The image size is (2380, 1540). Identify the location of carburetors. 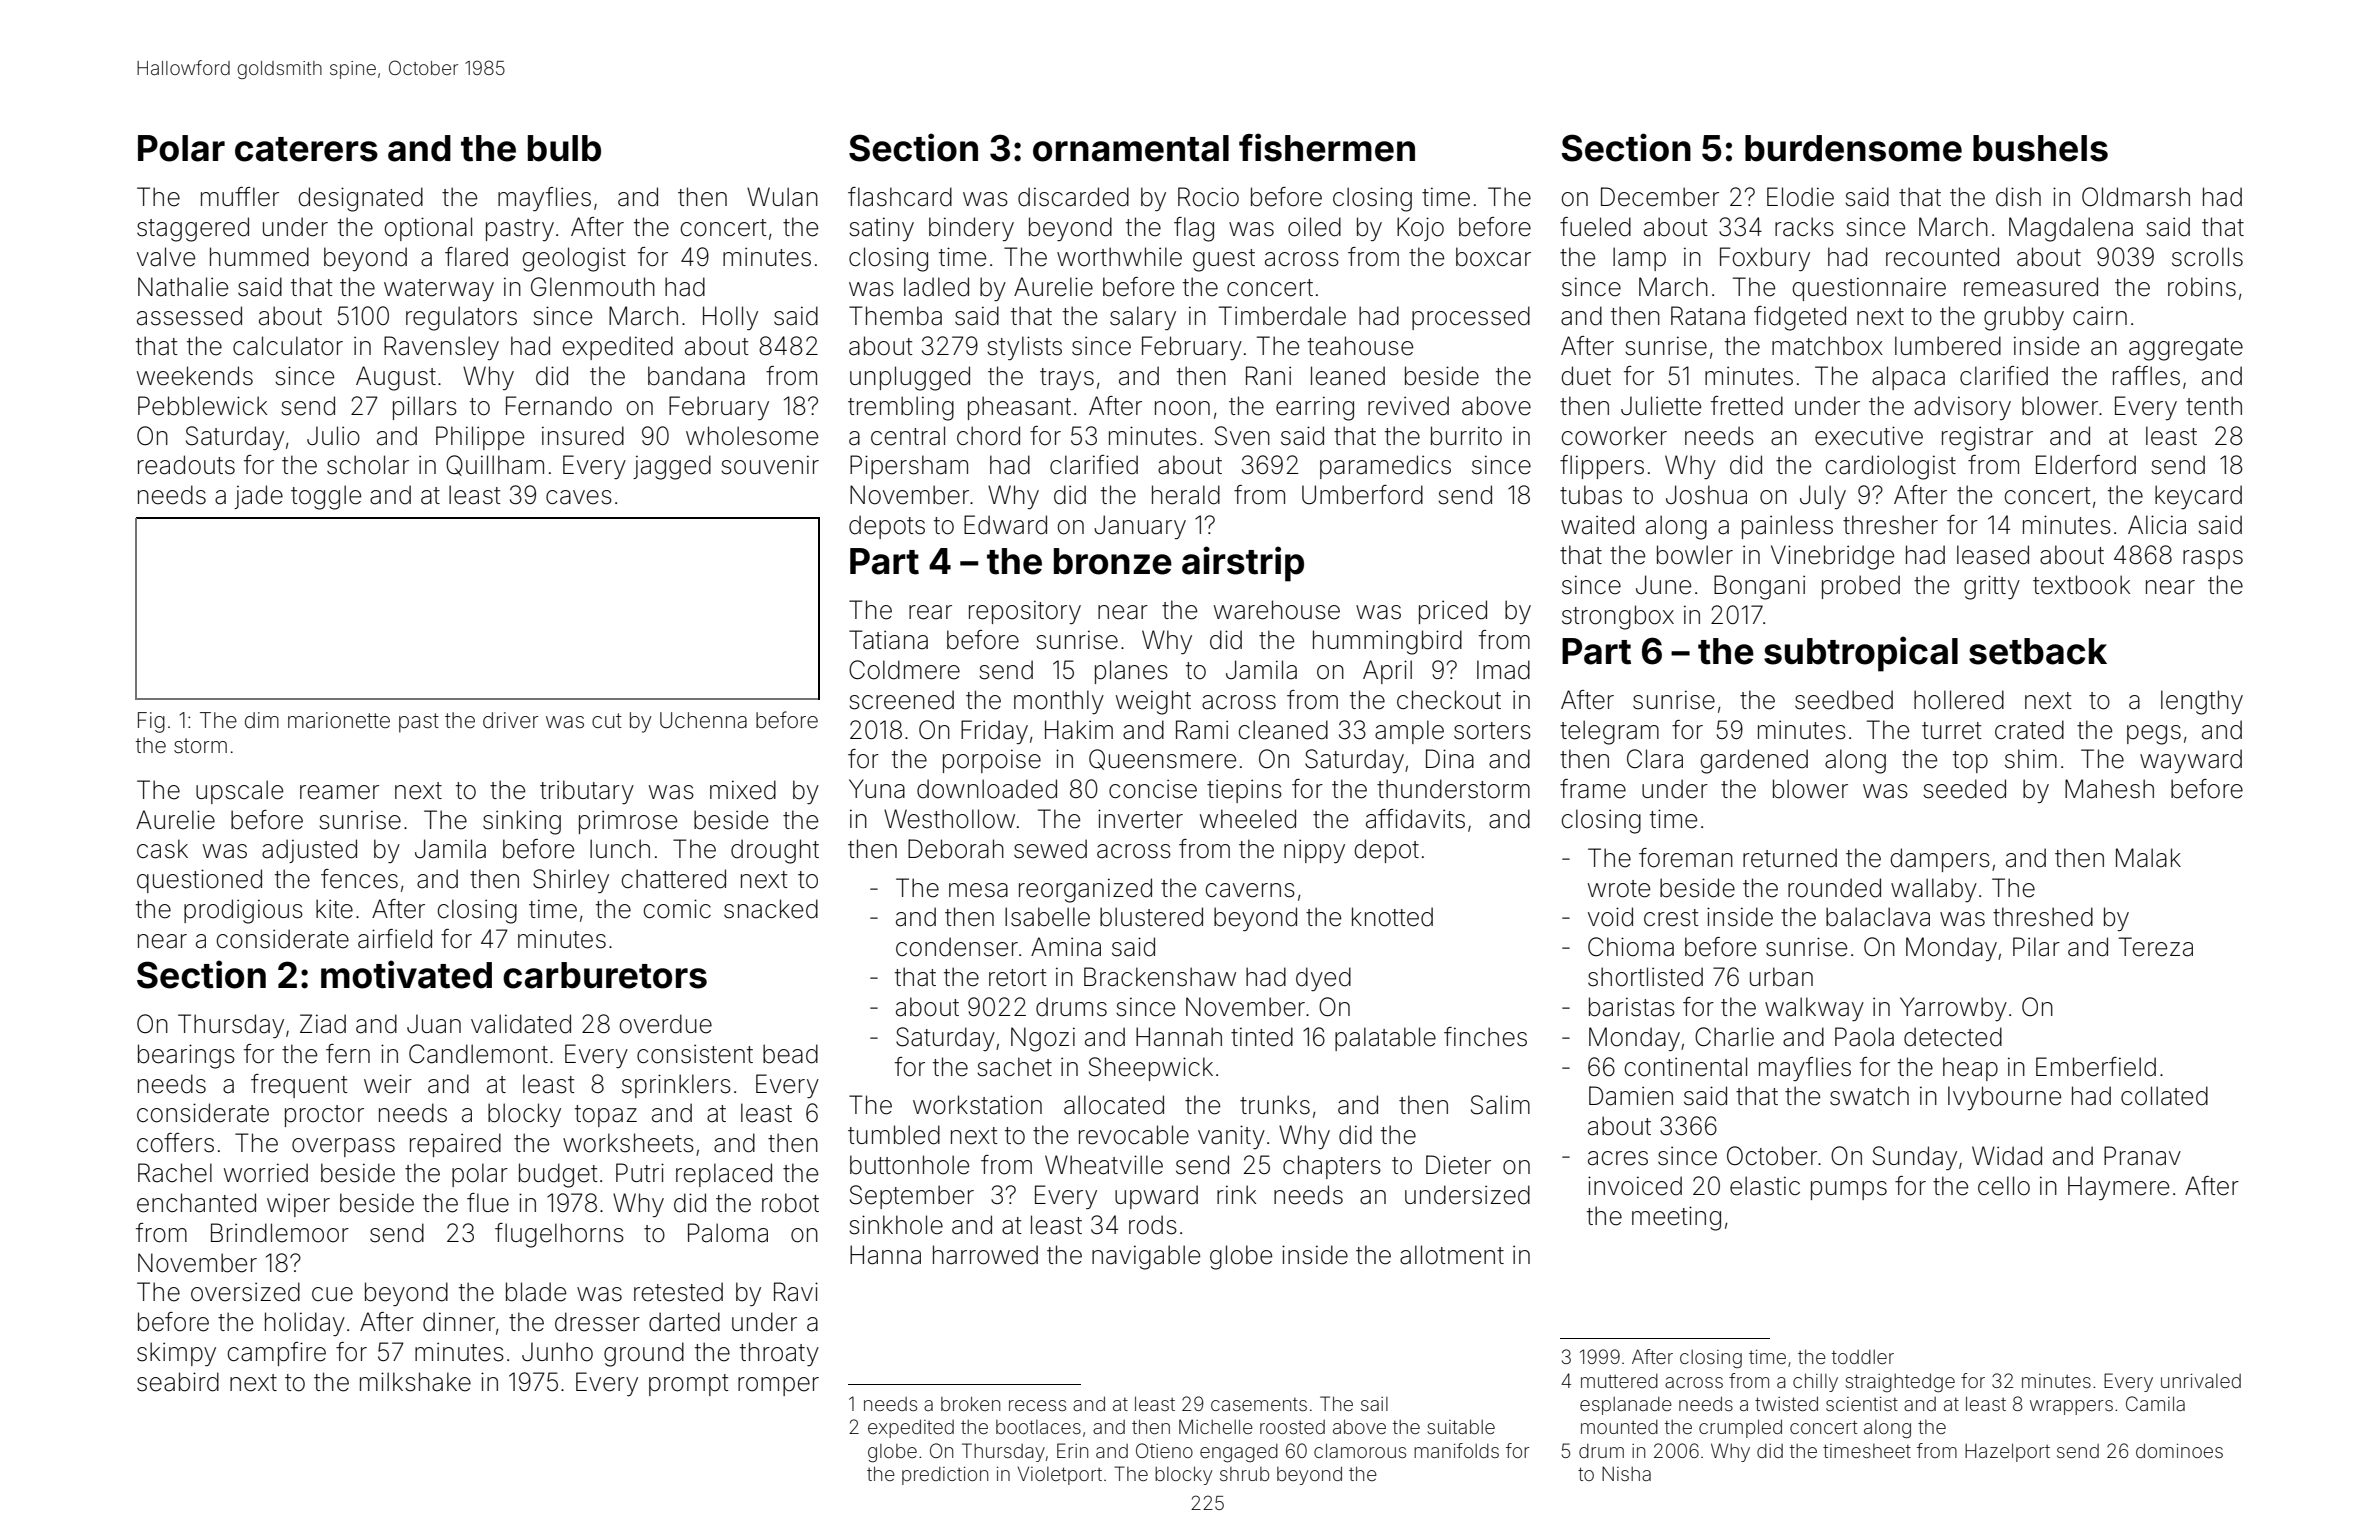
(605, 975).
